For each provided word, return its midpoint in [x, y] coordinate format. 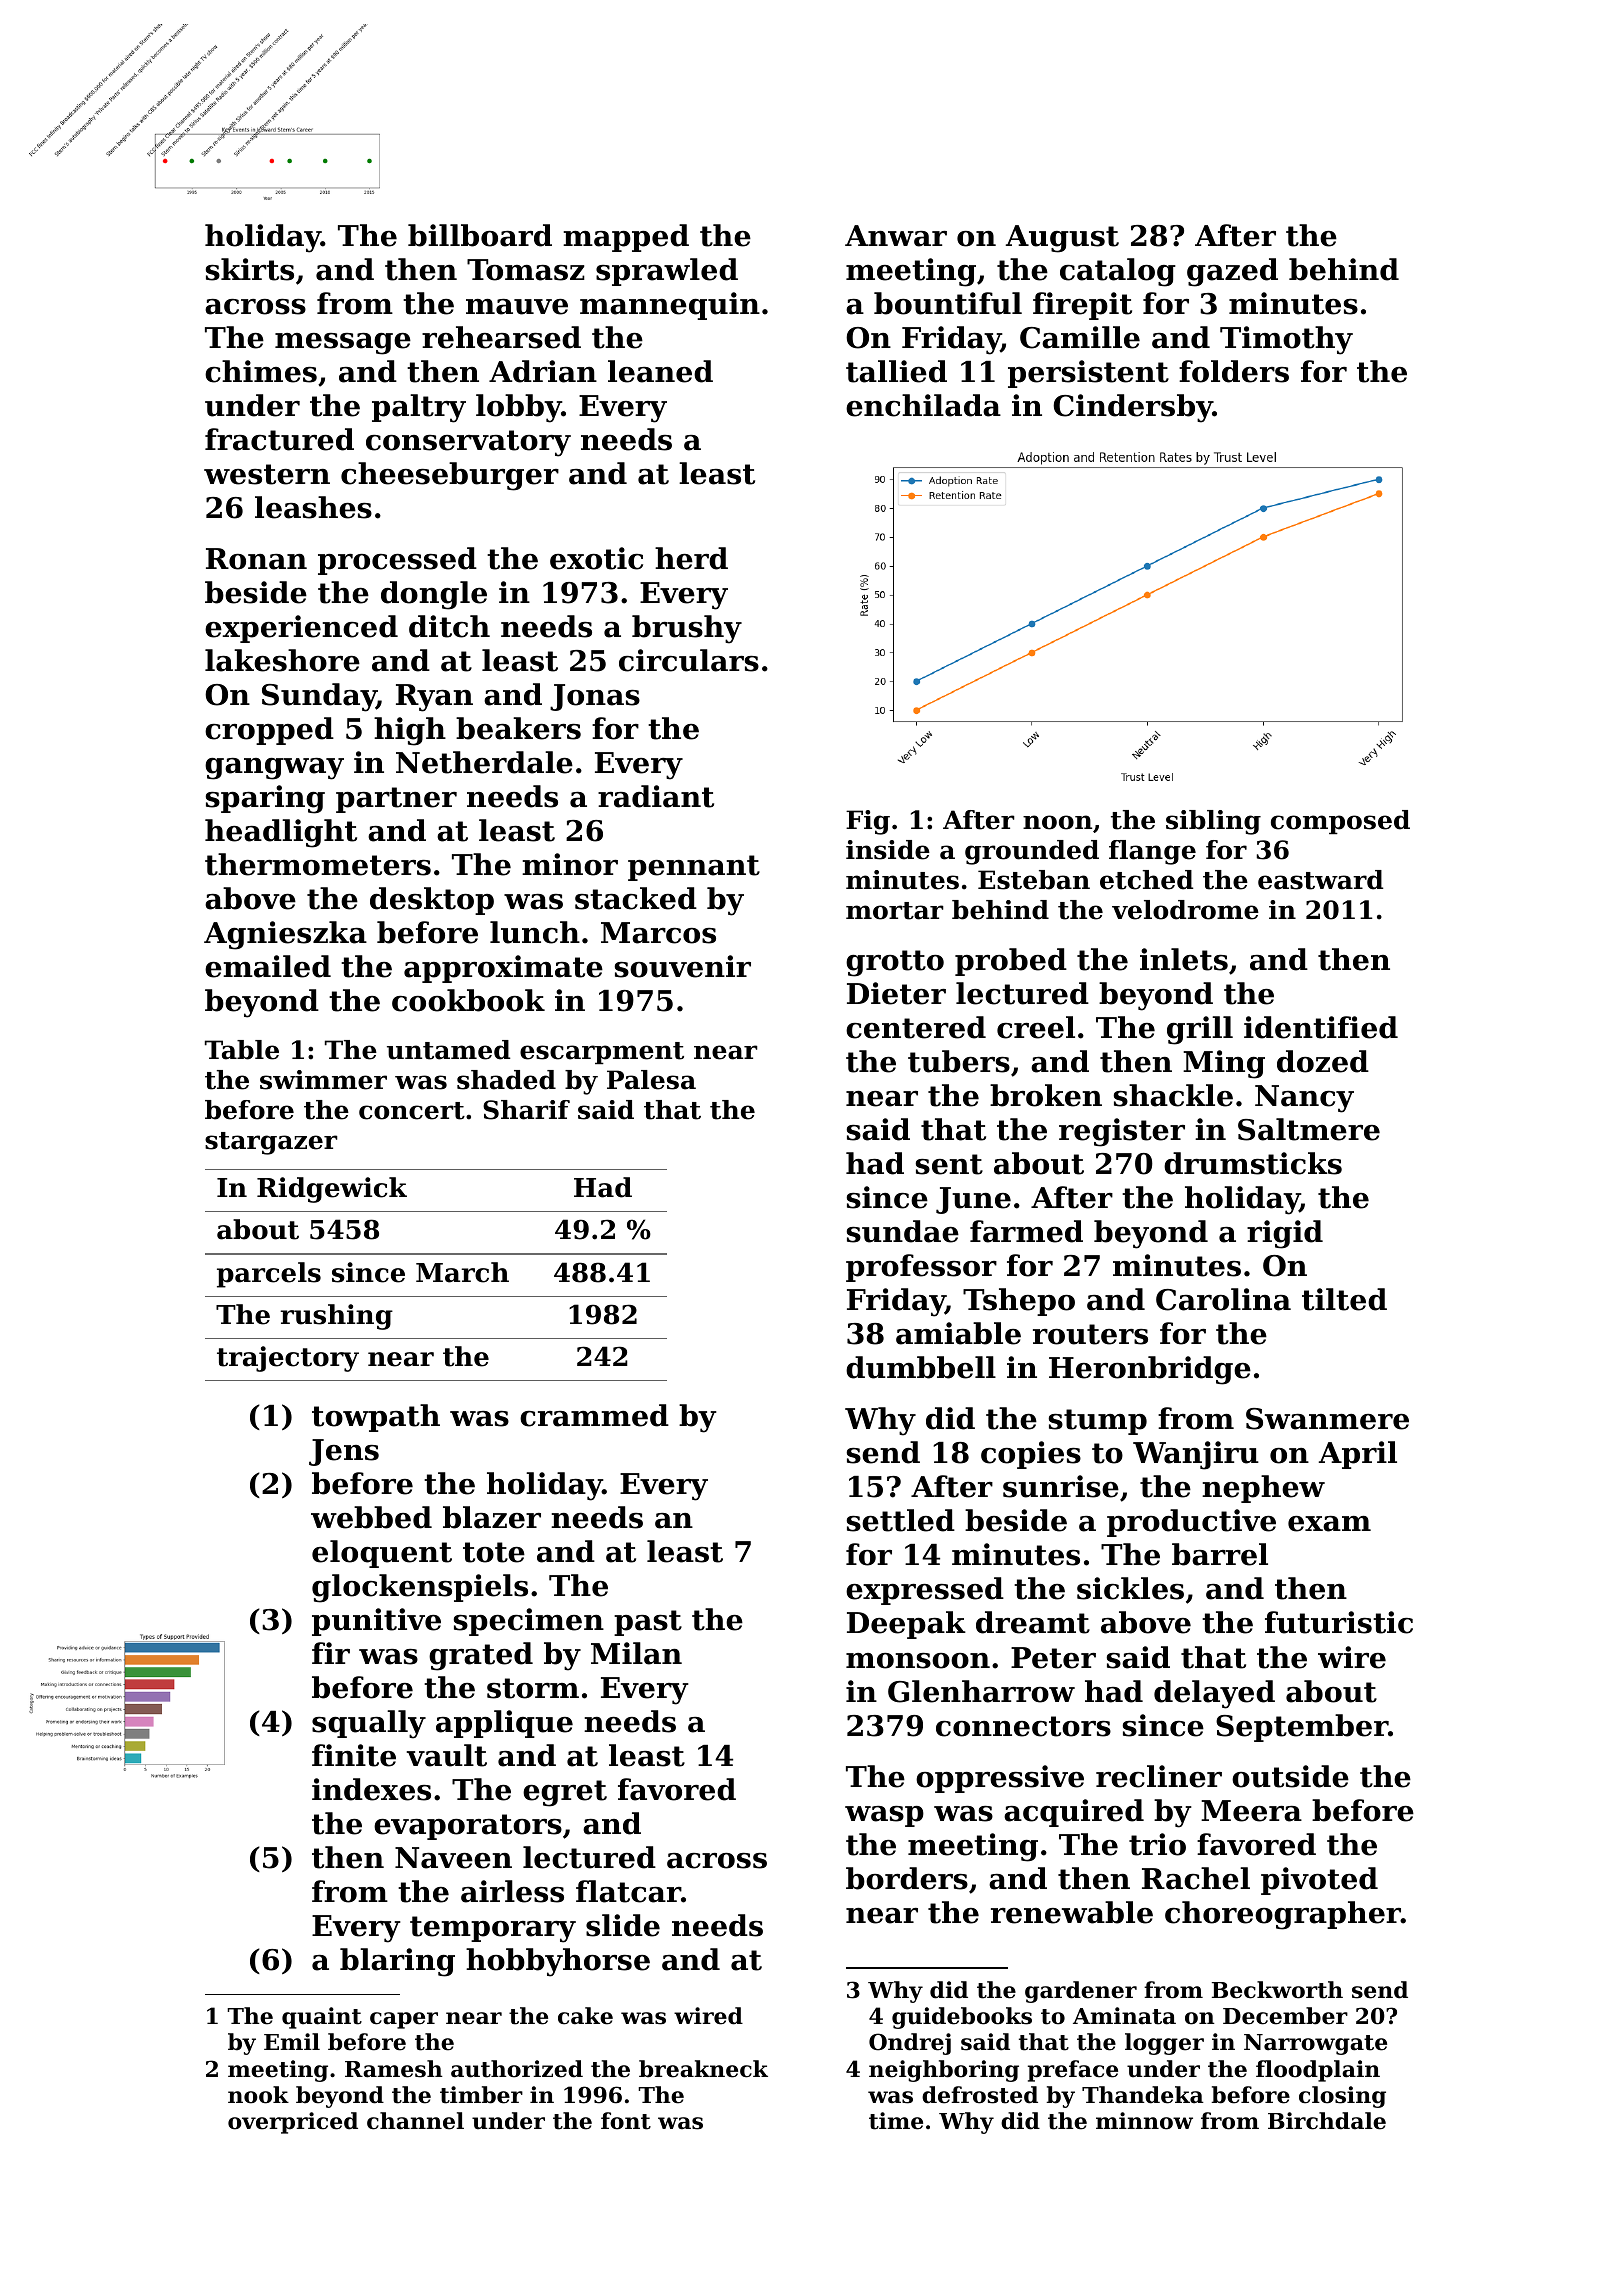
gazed [1232, 272]
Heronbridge [1150, 1370]
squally [369, 1724]
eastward [1320, 880]
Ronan [256, 559]
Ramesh [394, 2069]
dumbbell [921, 1367]
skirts [250, 269]
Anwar [896, 236]
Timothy [1286, 340]
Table [242, 1050]
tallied [896, 371]
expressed [925, 1591]
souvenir [683, 966]
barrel [1220, 1554]
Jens [344, 1452]
